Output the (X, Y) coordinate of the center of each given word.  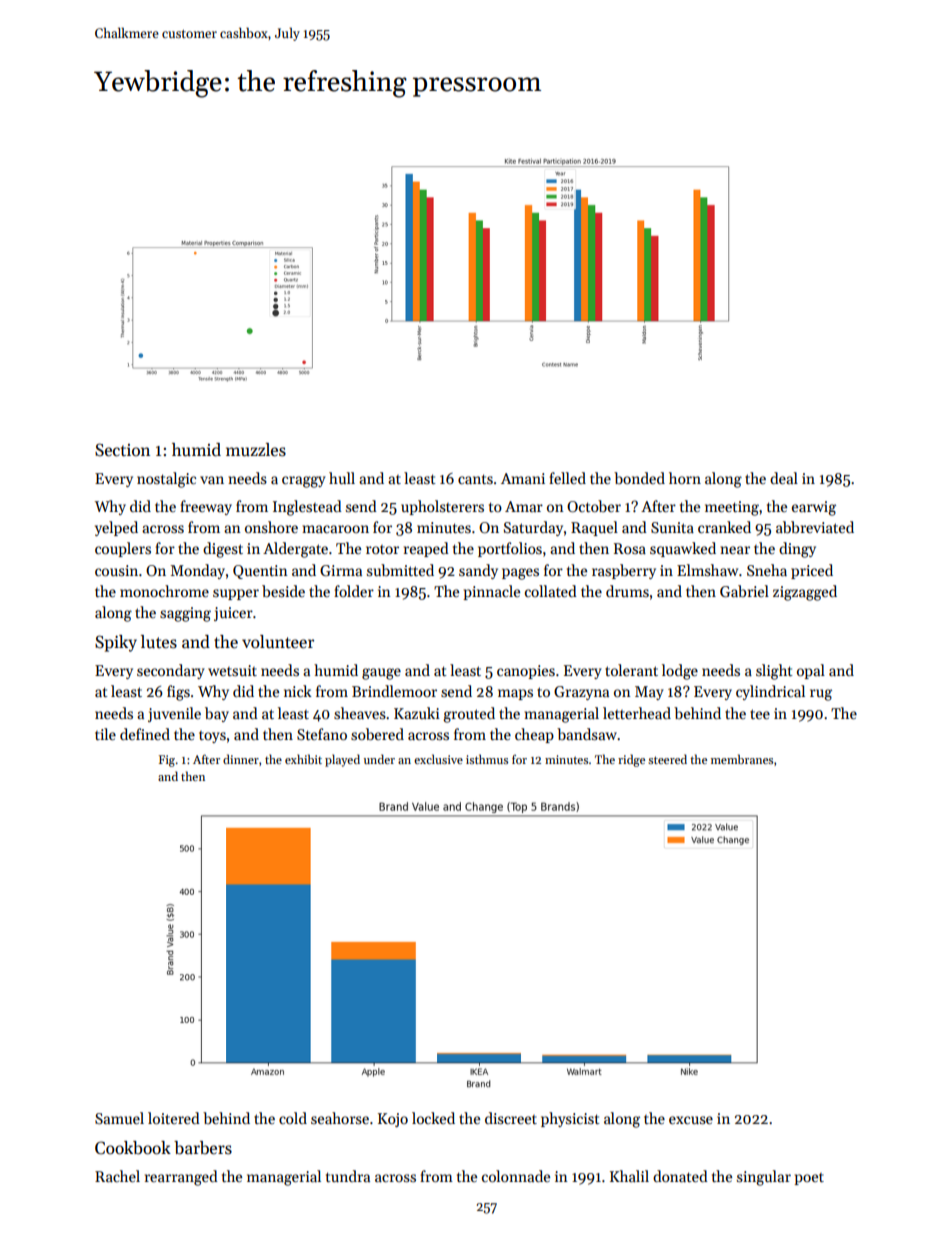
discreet (511, 1118)
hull (342, 478)
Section (122, 450)
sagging (185, 614)
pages (520, 574)
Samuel (119, 1118)
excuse (691, 1120)
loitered (174, 1118)
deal (784, 478)
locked (433, 1118)
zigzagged (805, 593)
